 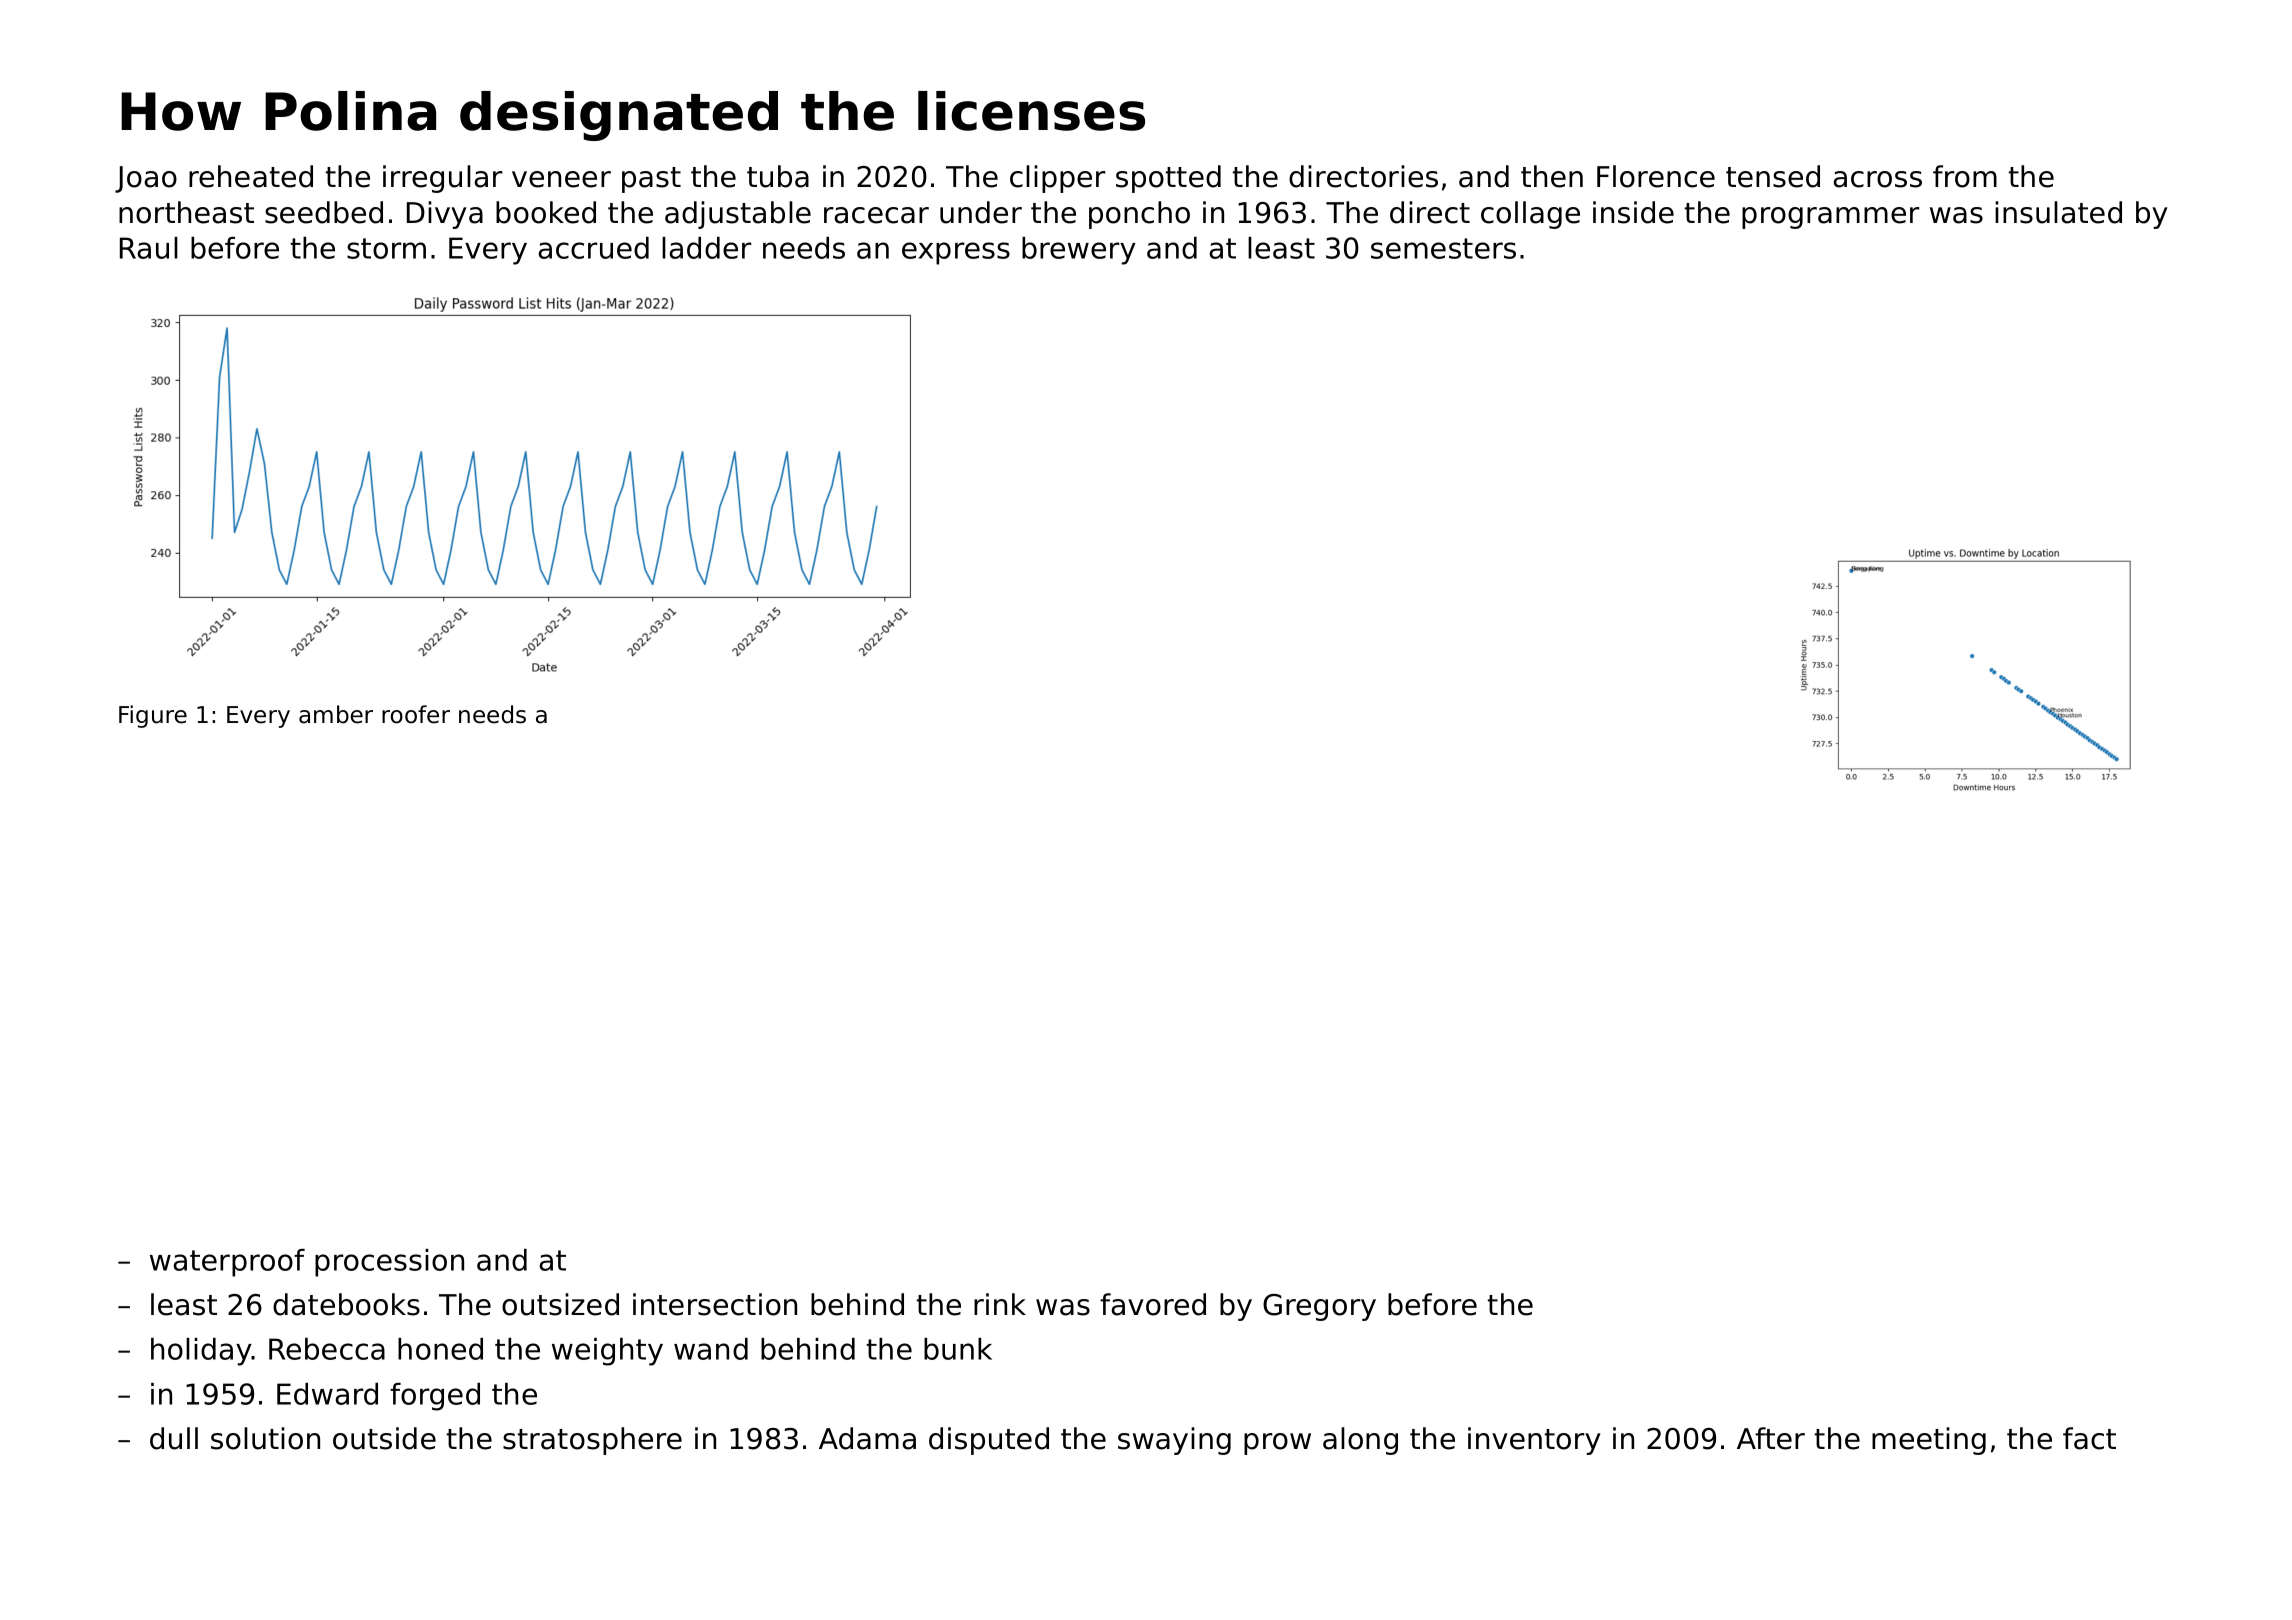 What do you see at coordinates (1831, 218) in the screenshot?
I see `programmer` at bounding box center [1831, 218].
